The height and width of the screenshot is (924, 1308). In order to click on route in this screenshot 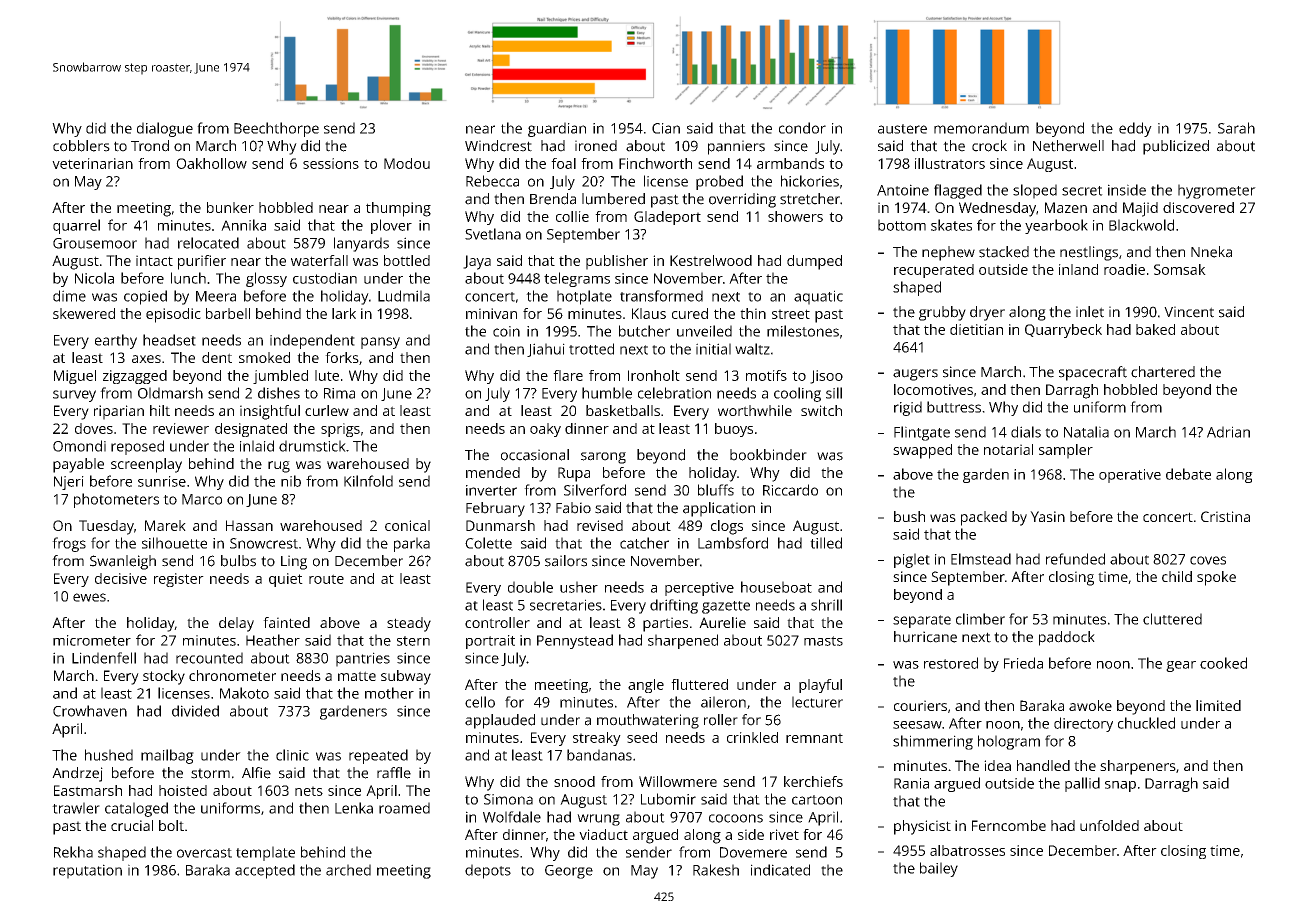, I will do `click(326, 579)`.
